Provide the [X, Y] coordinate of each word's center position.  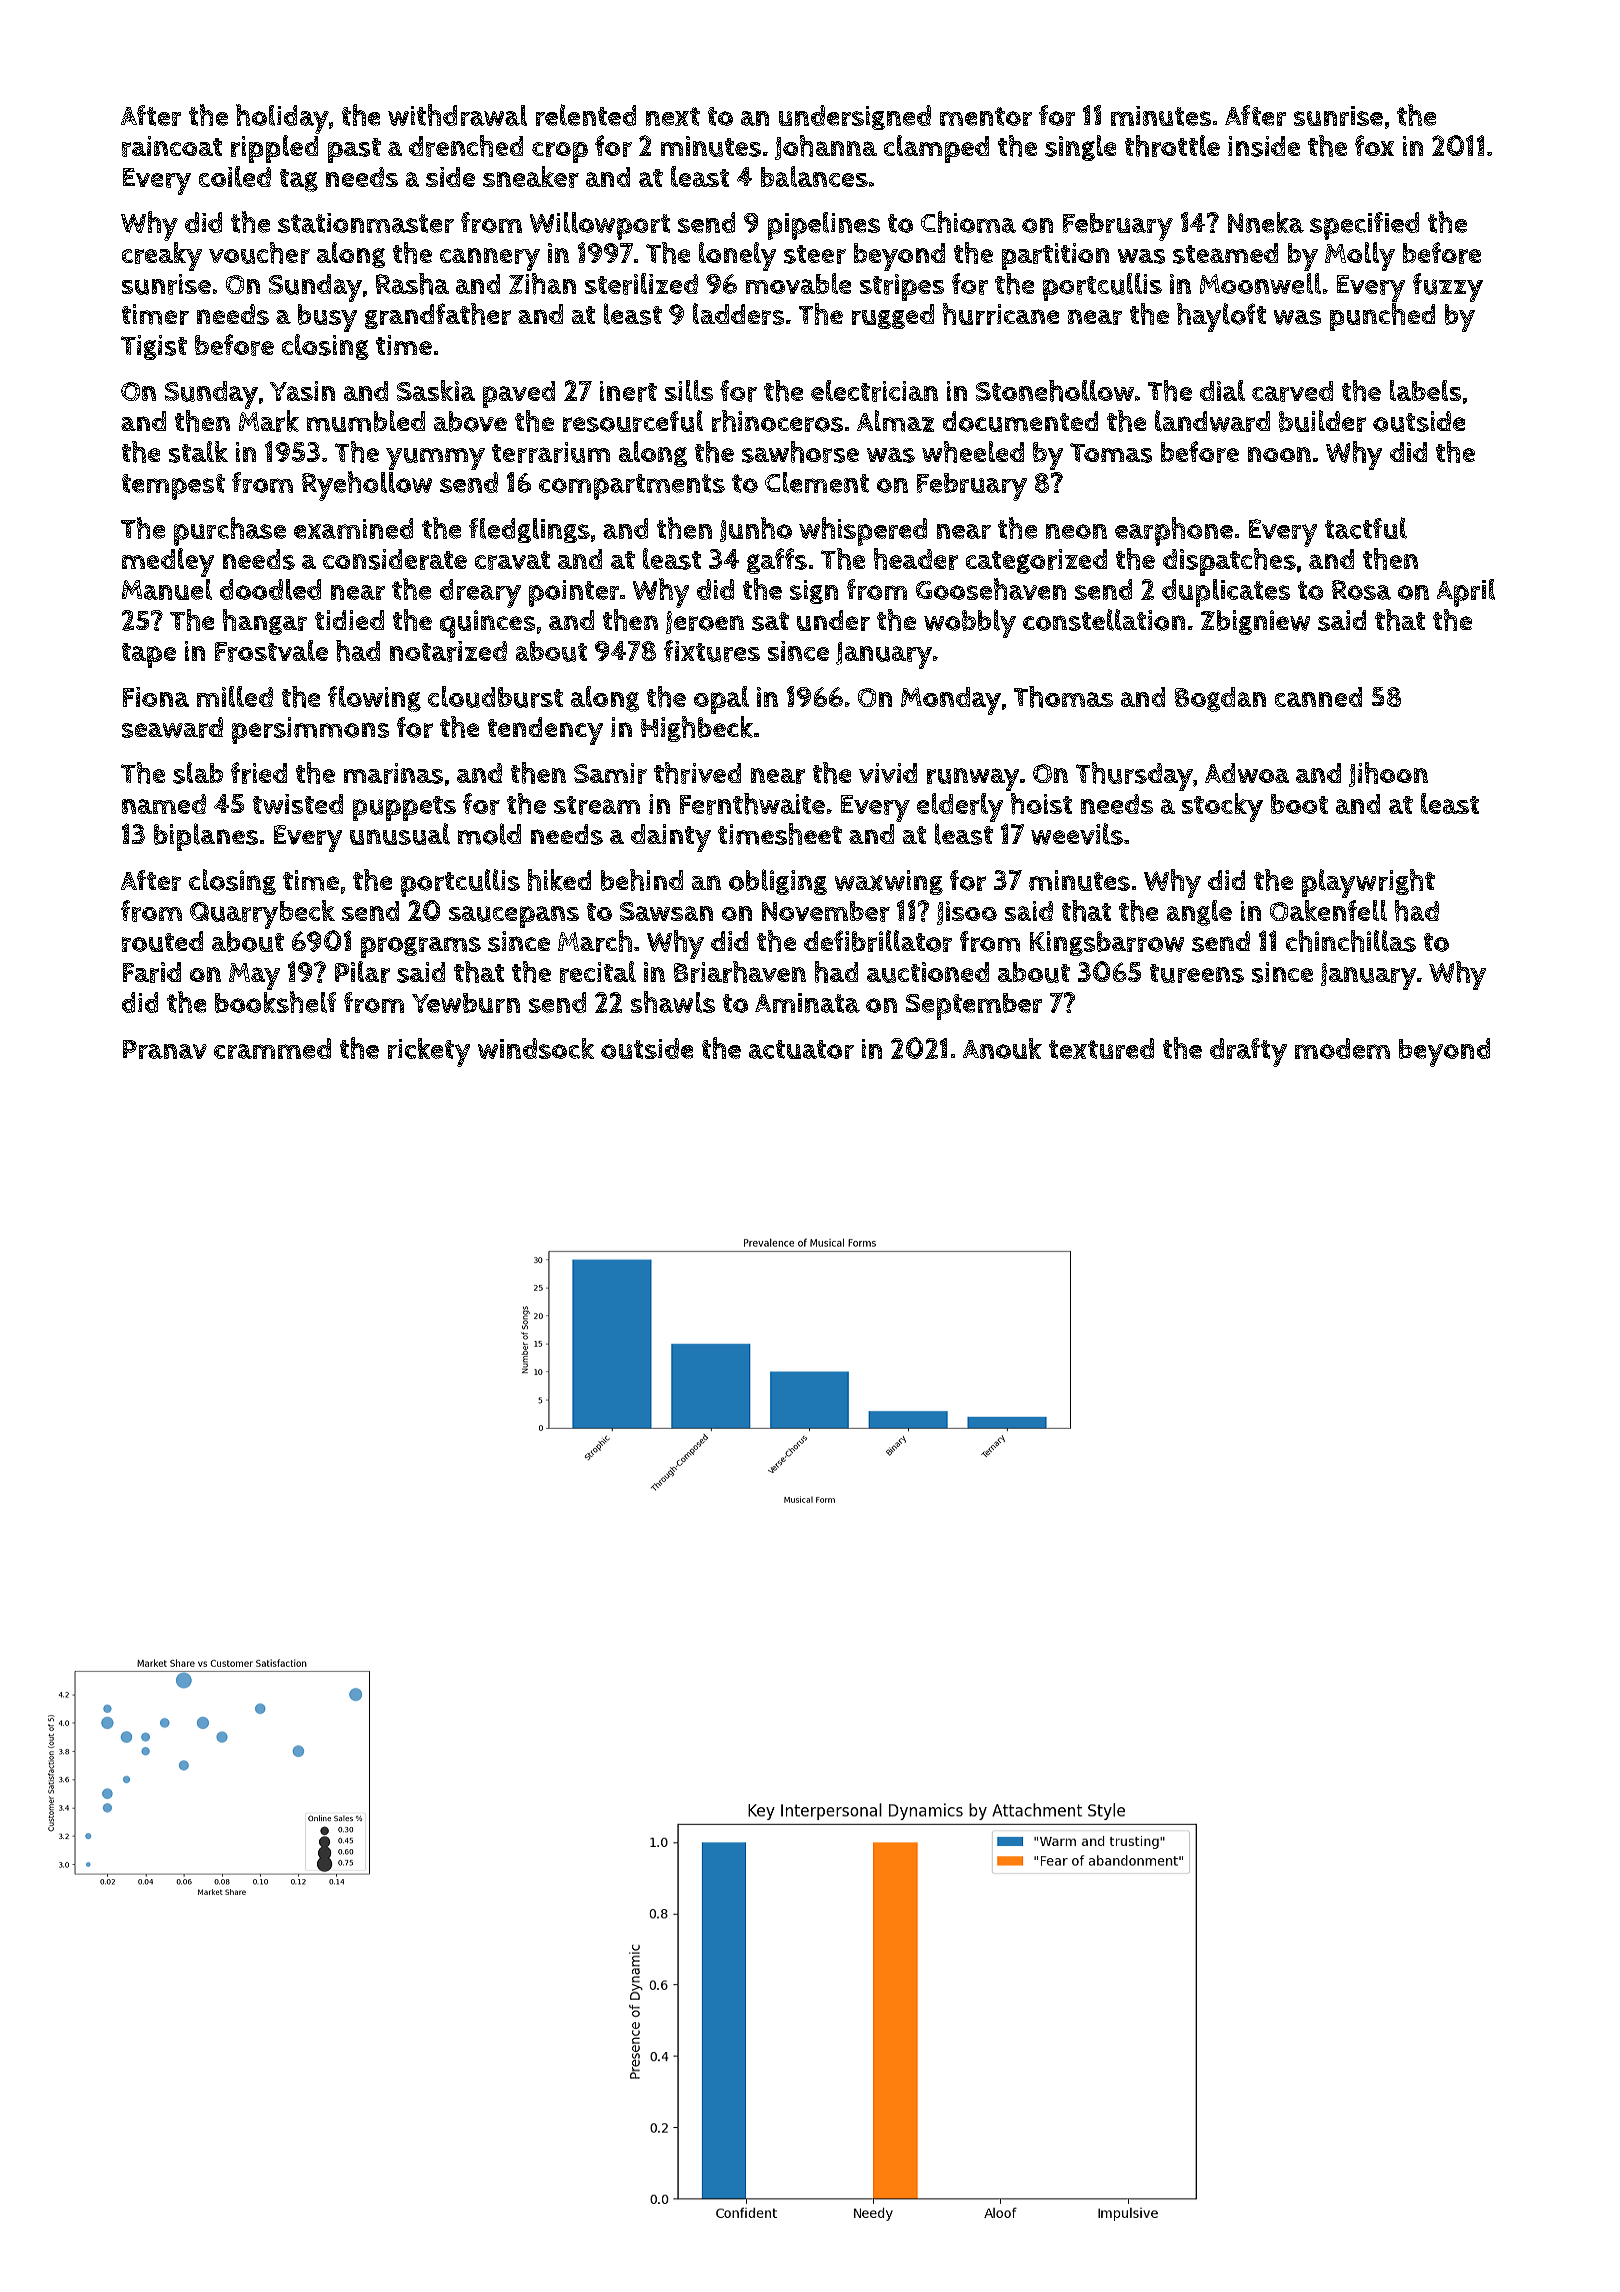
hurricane [1001, 314]
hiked [559, 880]
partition [1055, 256]
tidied [349, 620]
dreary [480, 593]
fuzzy [1448, 287]
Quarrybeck [262, 914]
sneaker [531, 177]
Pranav [165, 1049]
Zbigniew [1255, 622]
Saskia [436, 390]
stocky [1222, 807]
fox [1374, 145]
